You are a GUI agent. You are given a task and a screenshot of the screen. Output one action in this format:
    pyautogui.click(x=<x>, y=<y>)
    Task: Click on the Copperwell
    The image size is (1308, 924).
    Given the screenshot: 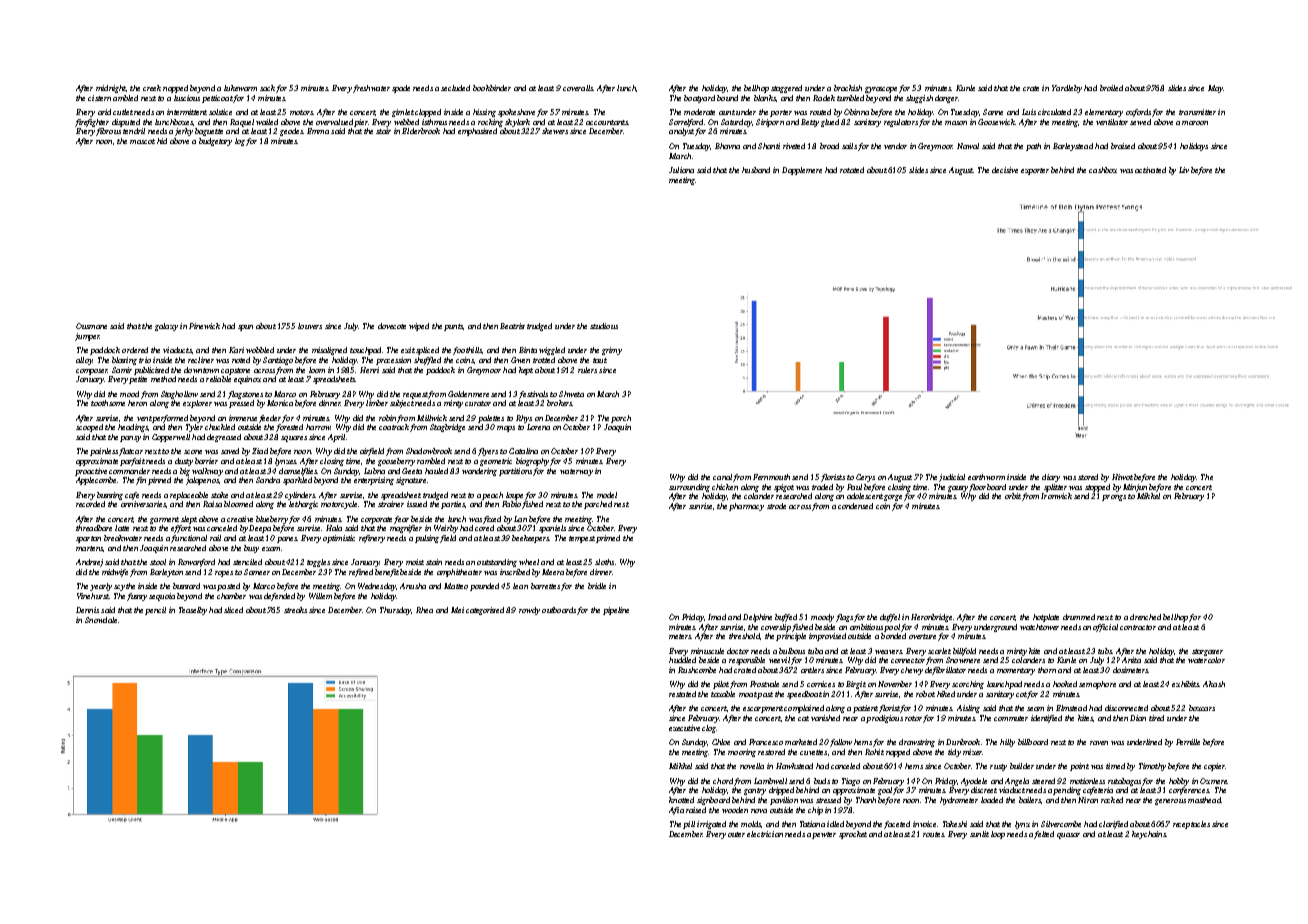 What is the action you would take?
    pyautogui.click(x=171, y=438)
